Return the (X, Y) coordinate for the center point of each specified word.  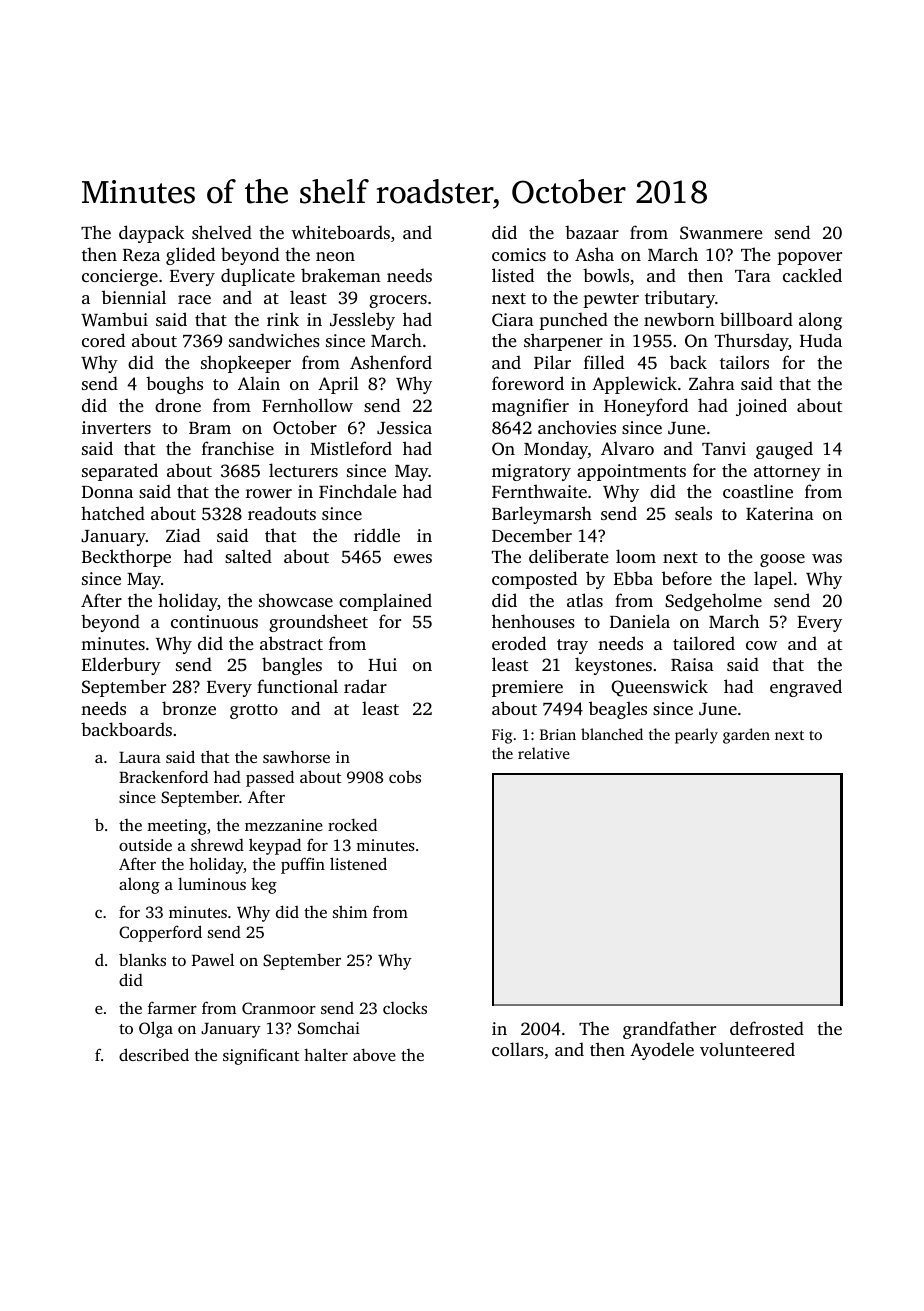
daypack (151, 234)
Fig (502, 736)
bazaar (592, 232)
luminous (212, 883)
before (687, 578)
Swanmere (721, 233)
